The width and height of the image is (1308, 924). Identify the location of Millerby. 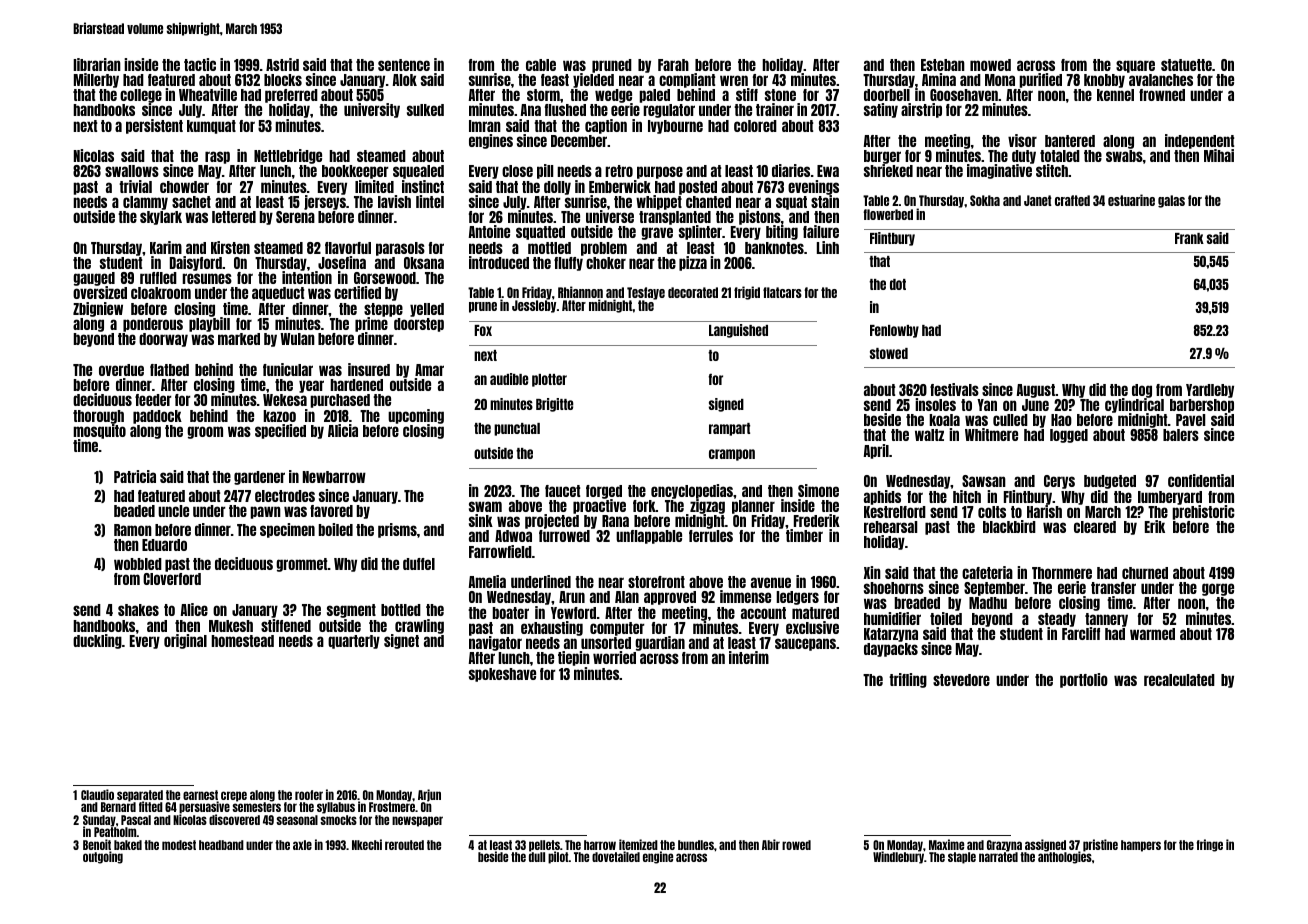
(96, 80).
